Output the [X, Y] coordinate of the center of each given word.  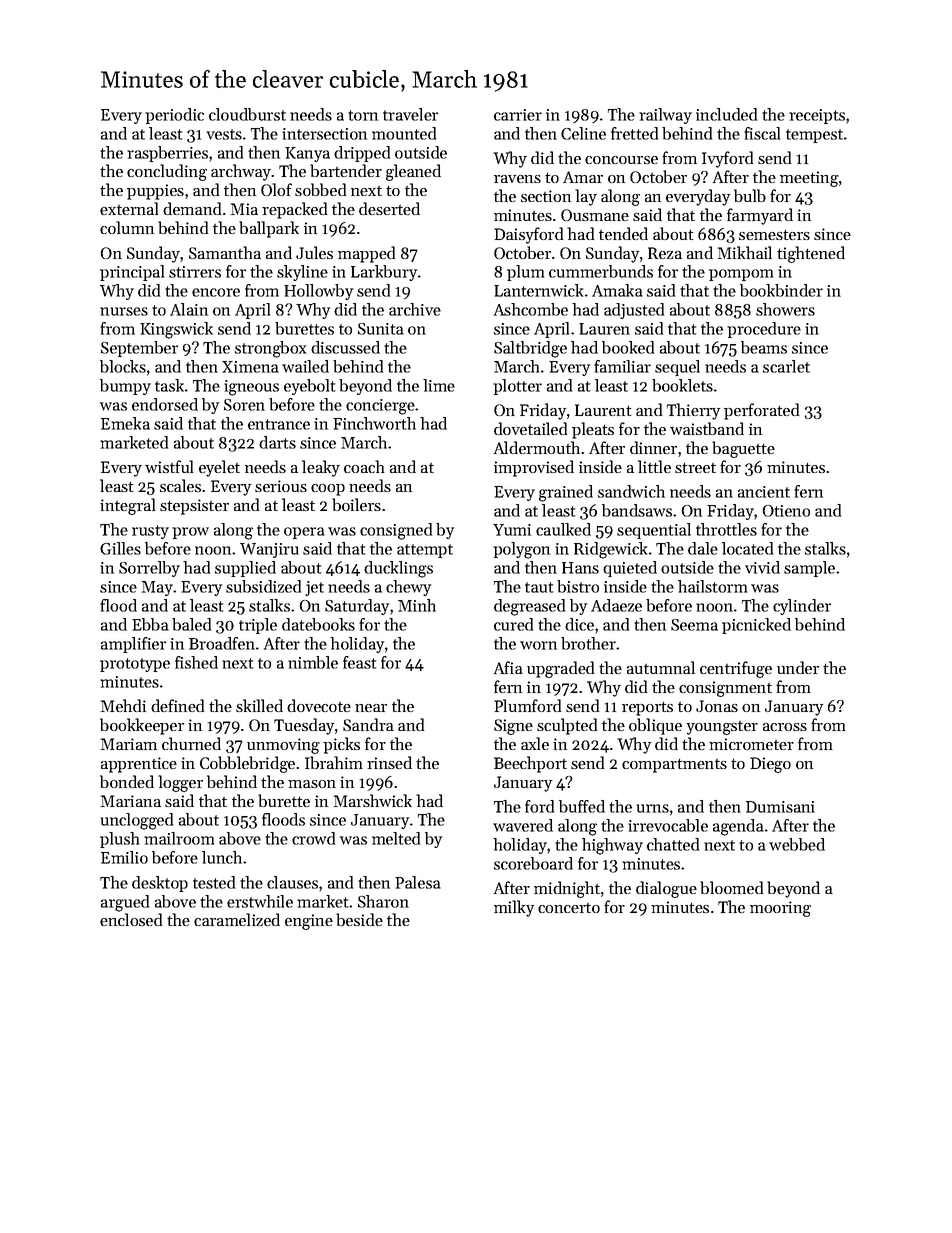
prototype [135, 665]
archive [415, 309]
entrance [279, 424]
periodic [174, 116]
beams [764, 347]
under [798, 667]
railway [665, 116]
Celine [583, 133]
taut [539, 587]
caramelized [237, 919]
